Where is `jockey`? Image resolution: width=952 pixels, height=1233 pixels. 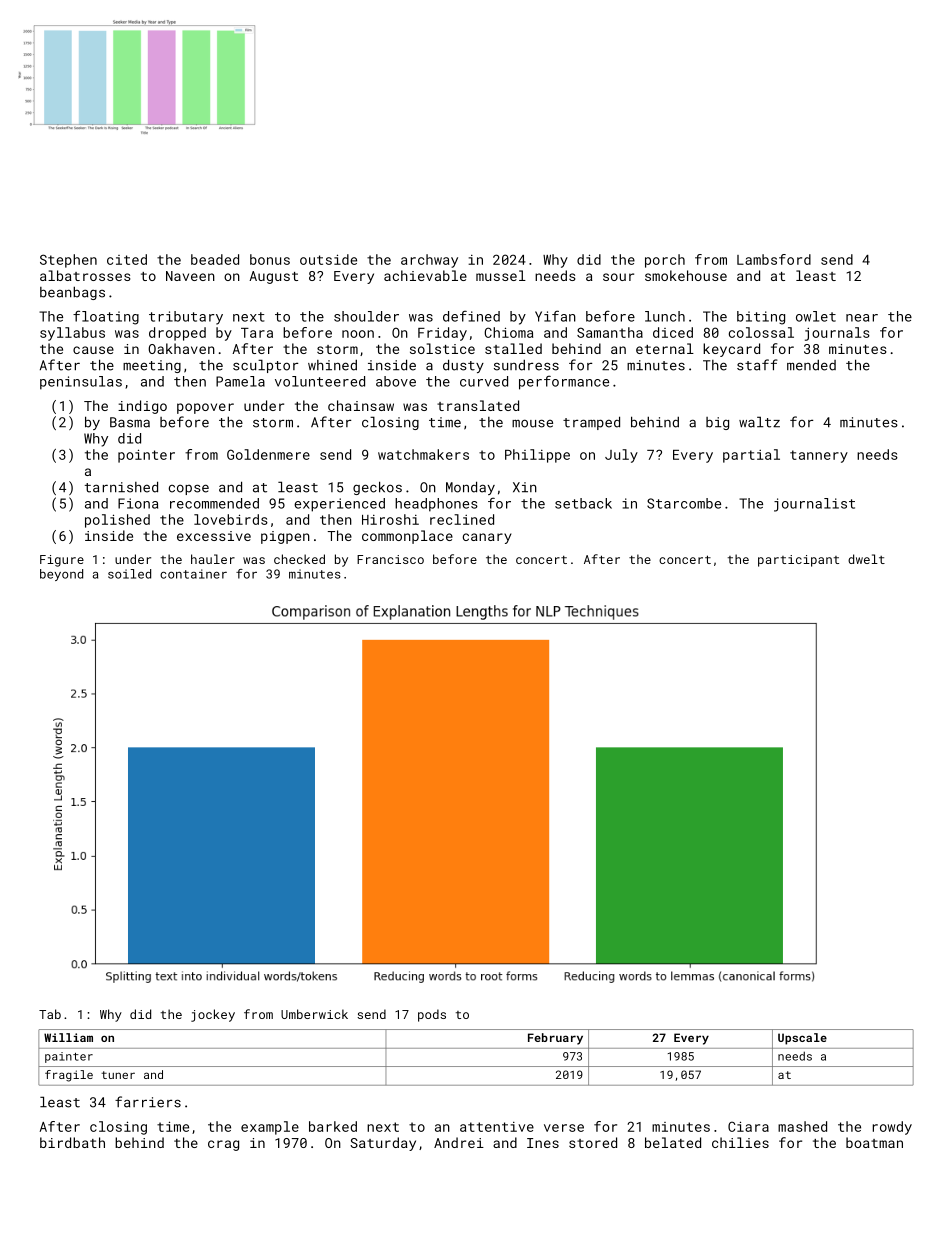
jockey is located at coordinates (213, 1015).
